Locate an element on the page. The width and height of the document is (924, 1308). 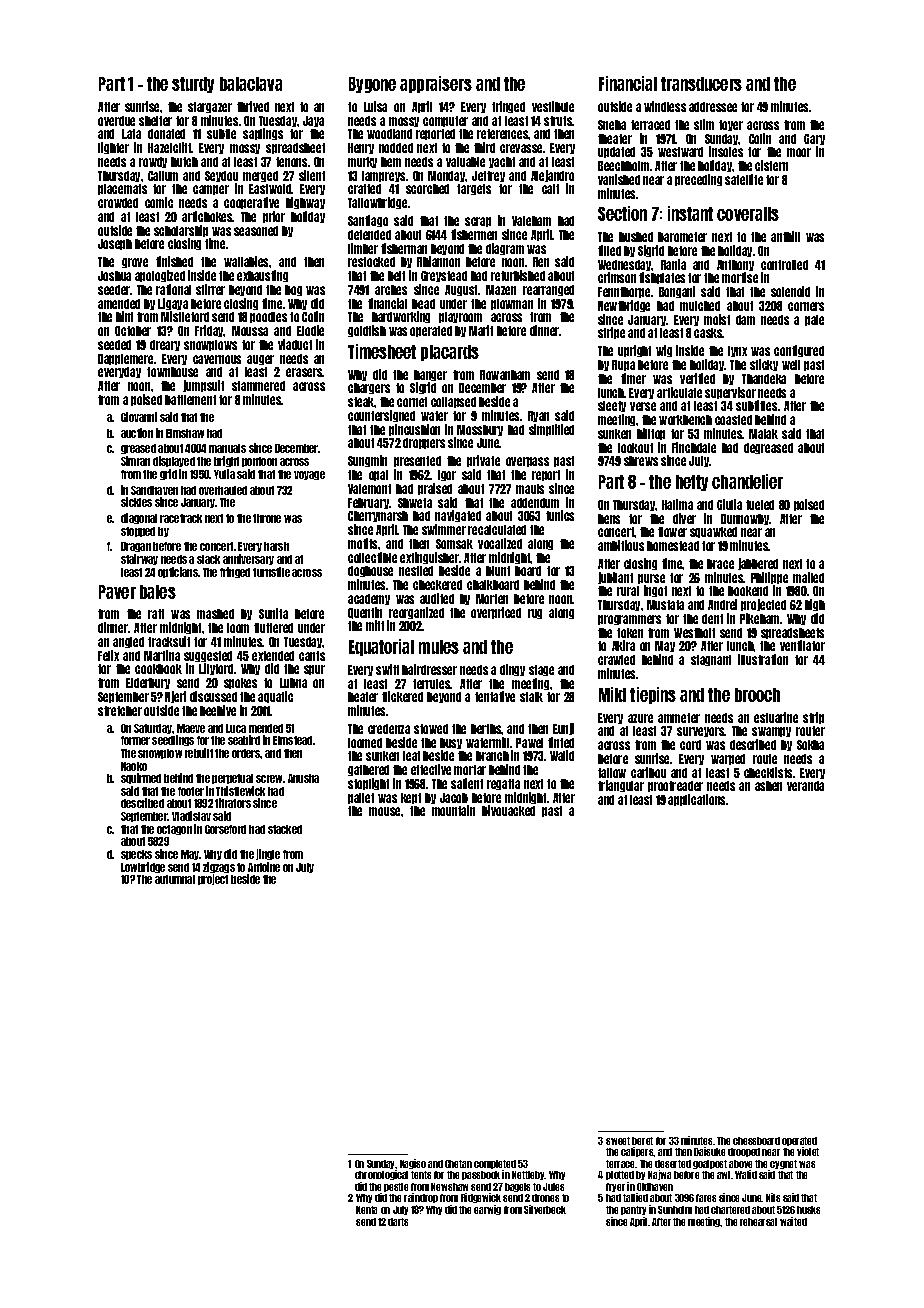
Kenta is located at coordinates (366, 1210).
